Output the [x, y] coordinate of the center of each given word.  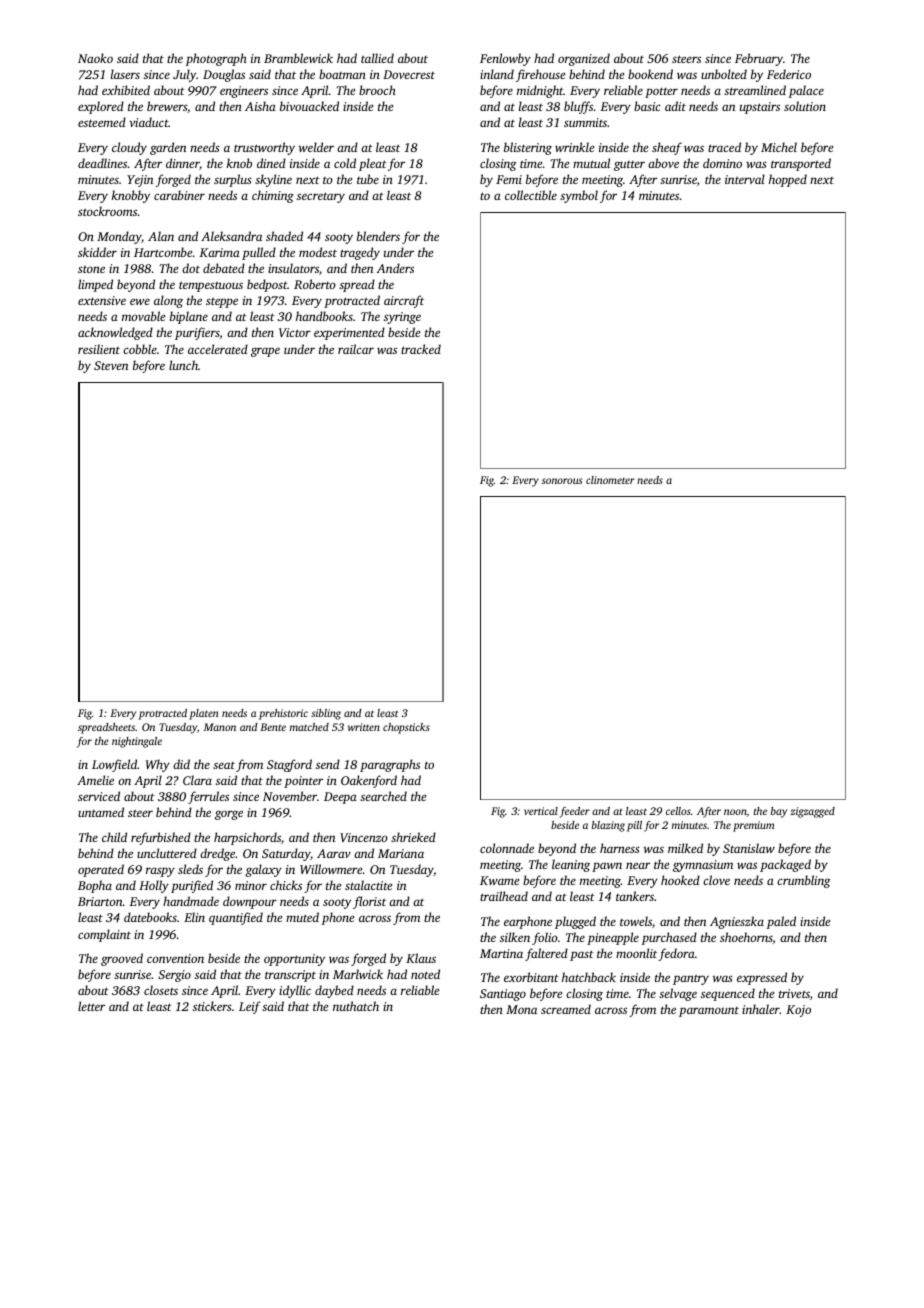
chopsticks [406, 728]
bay [779, 812]
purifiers [197, 333]
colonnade [507, 848]
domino [722, 163]
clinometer [610, 480]
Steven [111, 365]
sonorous [562, 481]
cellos [678, 811]
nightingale [137, 742]
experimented [349, 333]
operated [101, 870]
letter [91, 1006]
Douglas [224, 75]
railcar [356, 349]
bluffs [578, 107]
